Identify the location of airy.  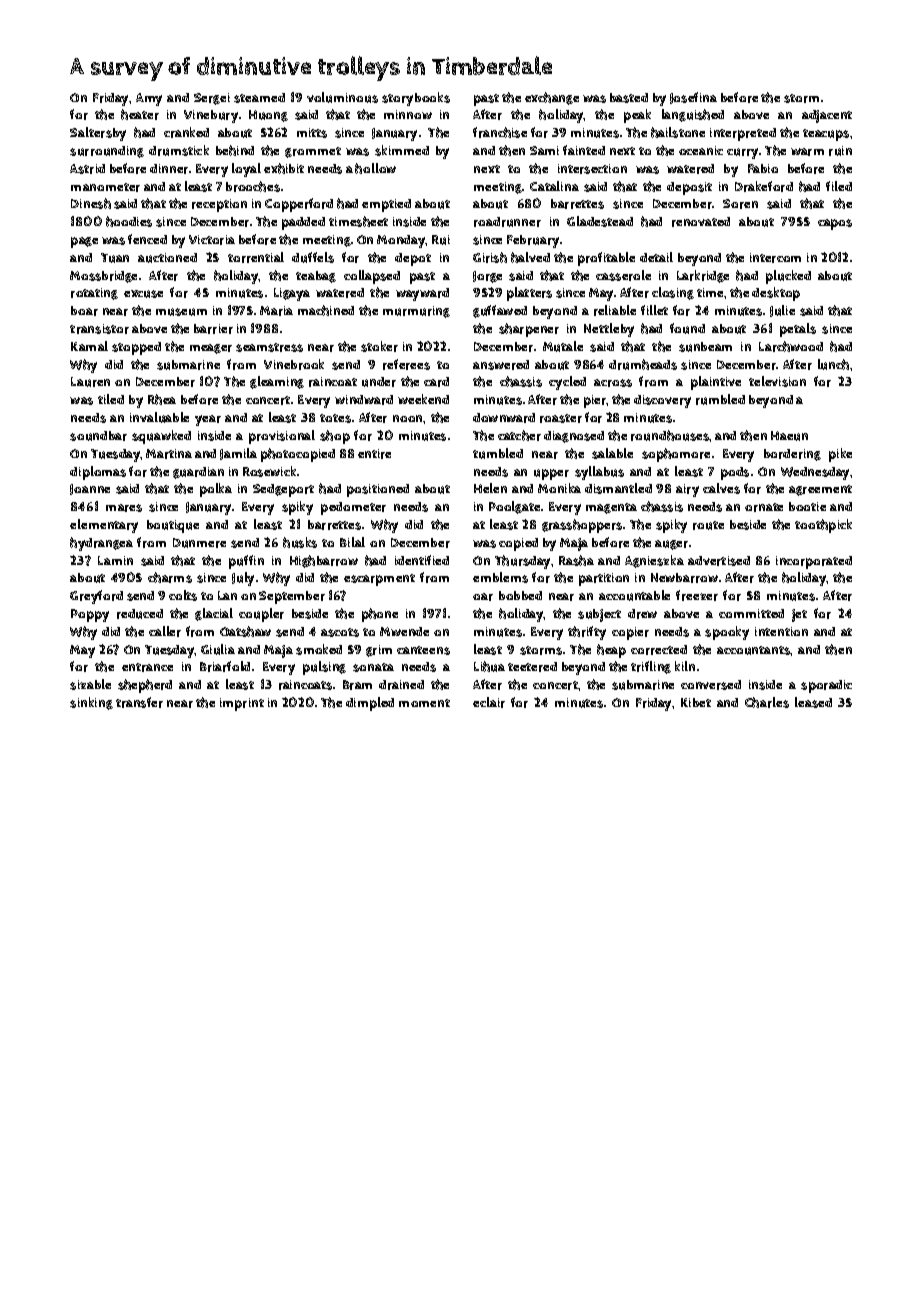
(687, 490).
